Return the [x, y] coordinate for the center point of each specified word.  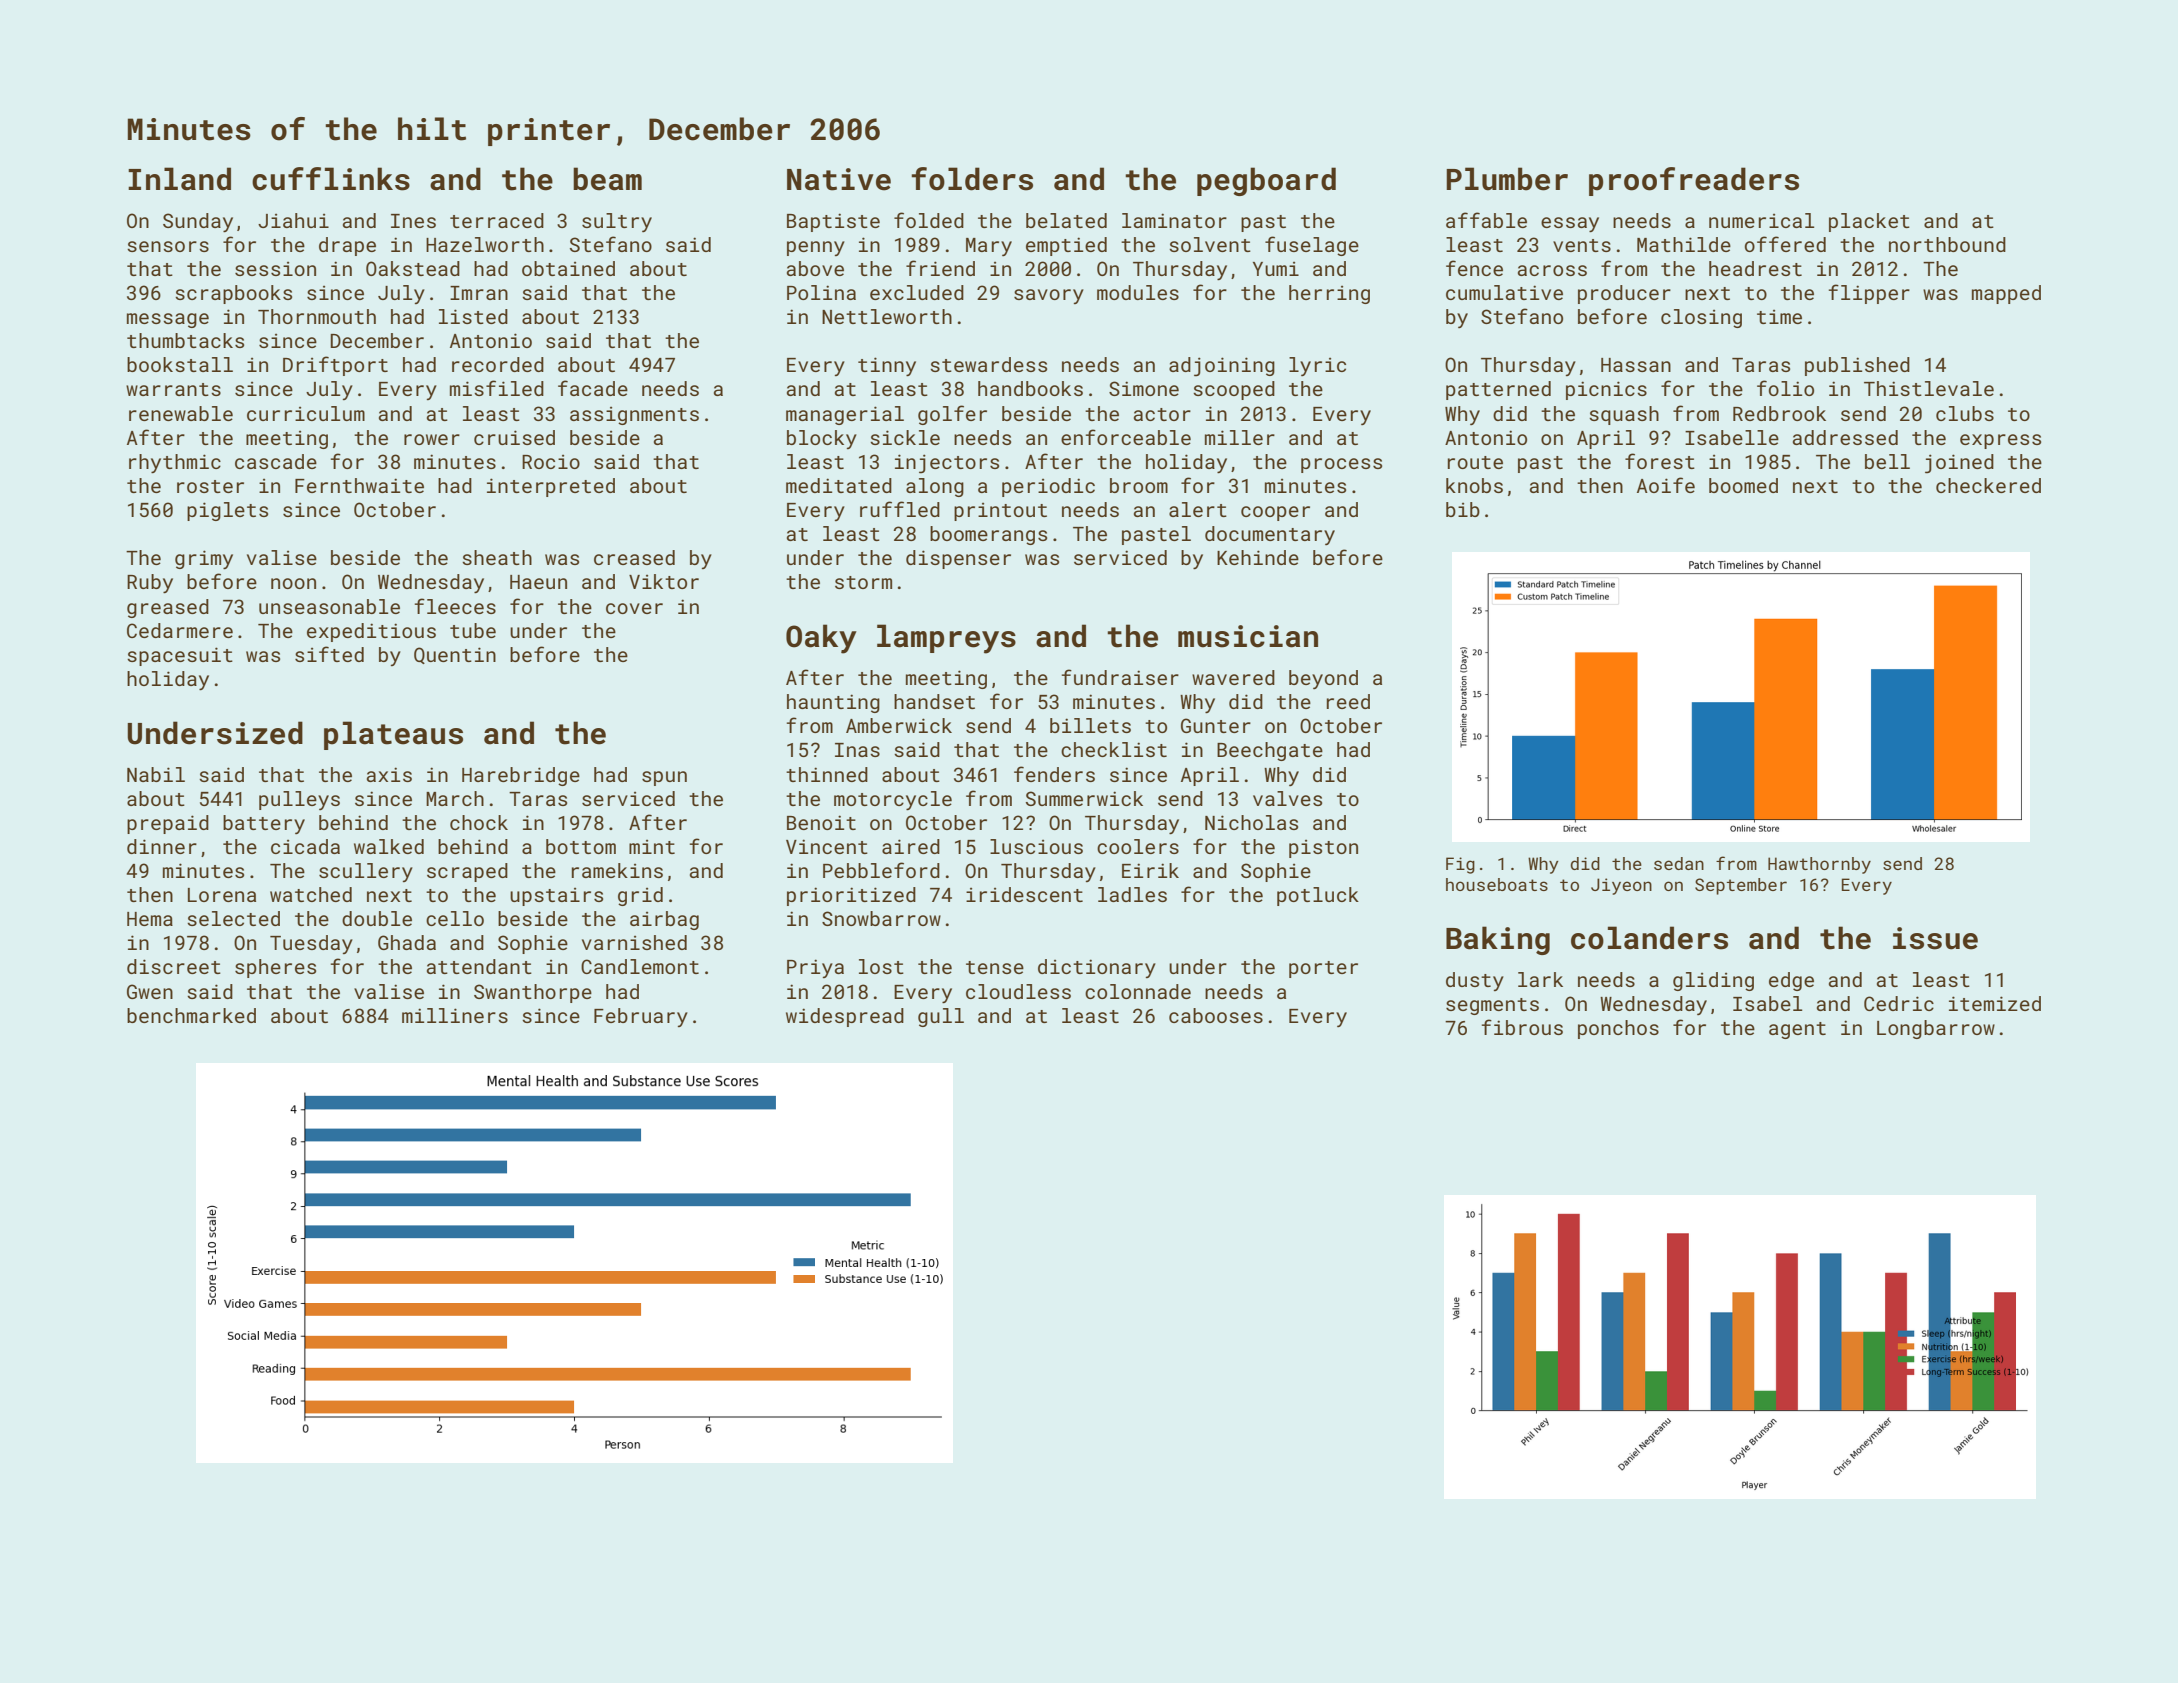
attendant [479, 966]
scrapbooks [233, 294]
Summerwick [1084, 798]
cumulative [1504, 292]
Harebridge [521, 776]
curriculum [306, 413]
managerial [845, 415]
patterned [1498, 390]
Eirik [1150, 870]
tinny [887, 366]
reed [1348, 701]
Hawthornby [1819, 865]
